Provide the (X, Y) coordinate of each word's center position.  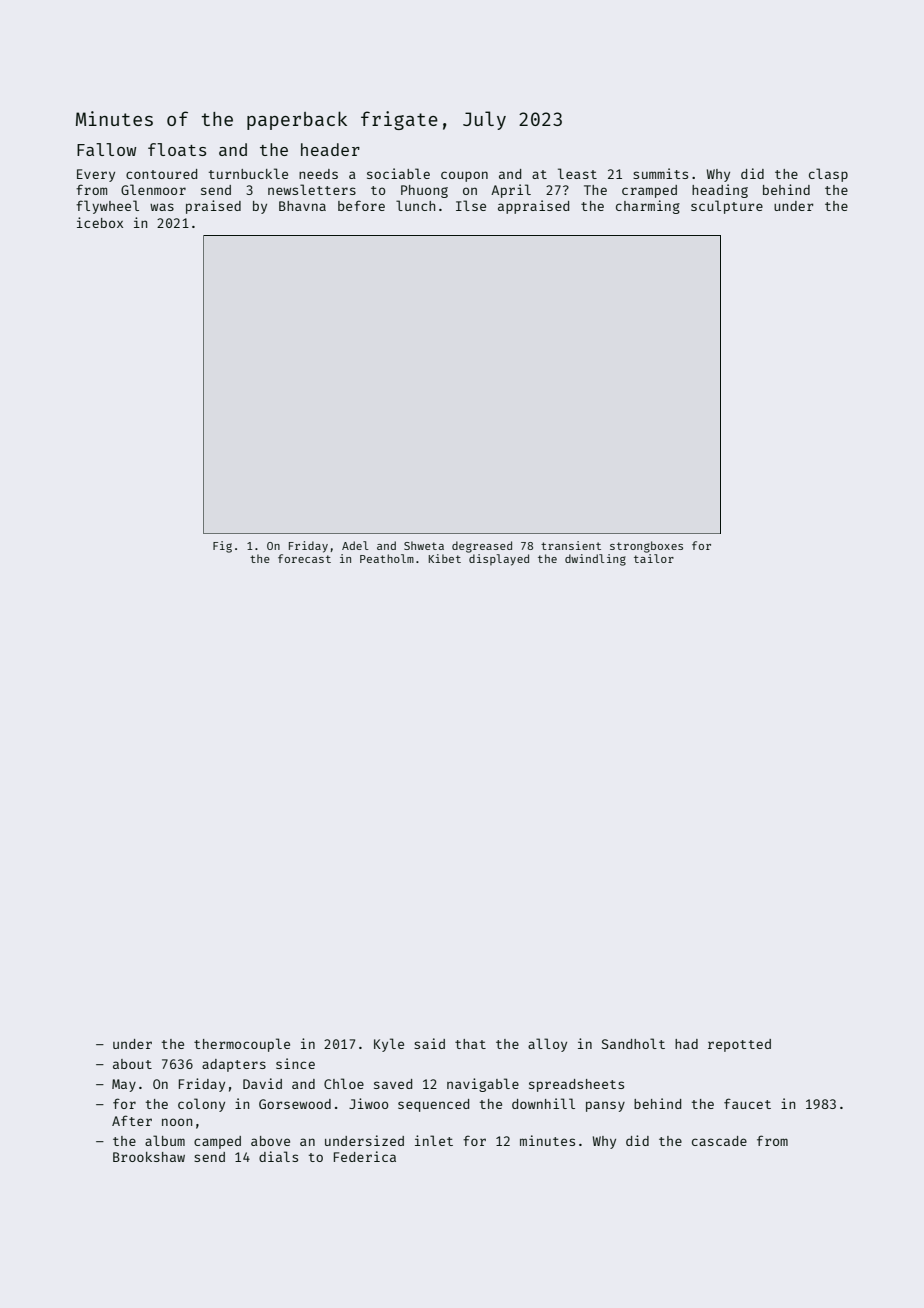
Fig (222, 547)
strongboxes (646, 547)
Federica (365, 1156)
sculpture (727, 207)
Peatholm (387, 558)
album (165, 1140)
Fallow (106, 149)
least (577, 173)
